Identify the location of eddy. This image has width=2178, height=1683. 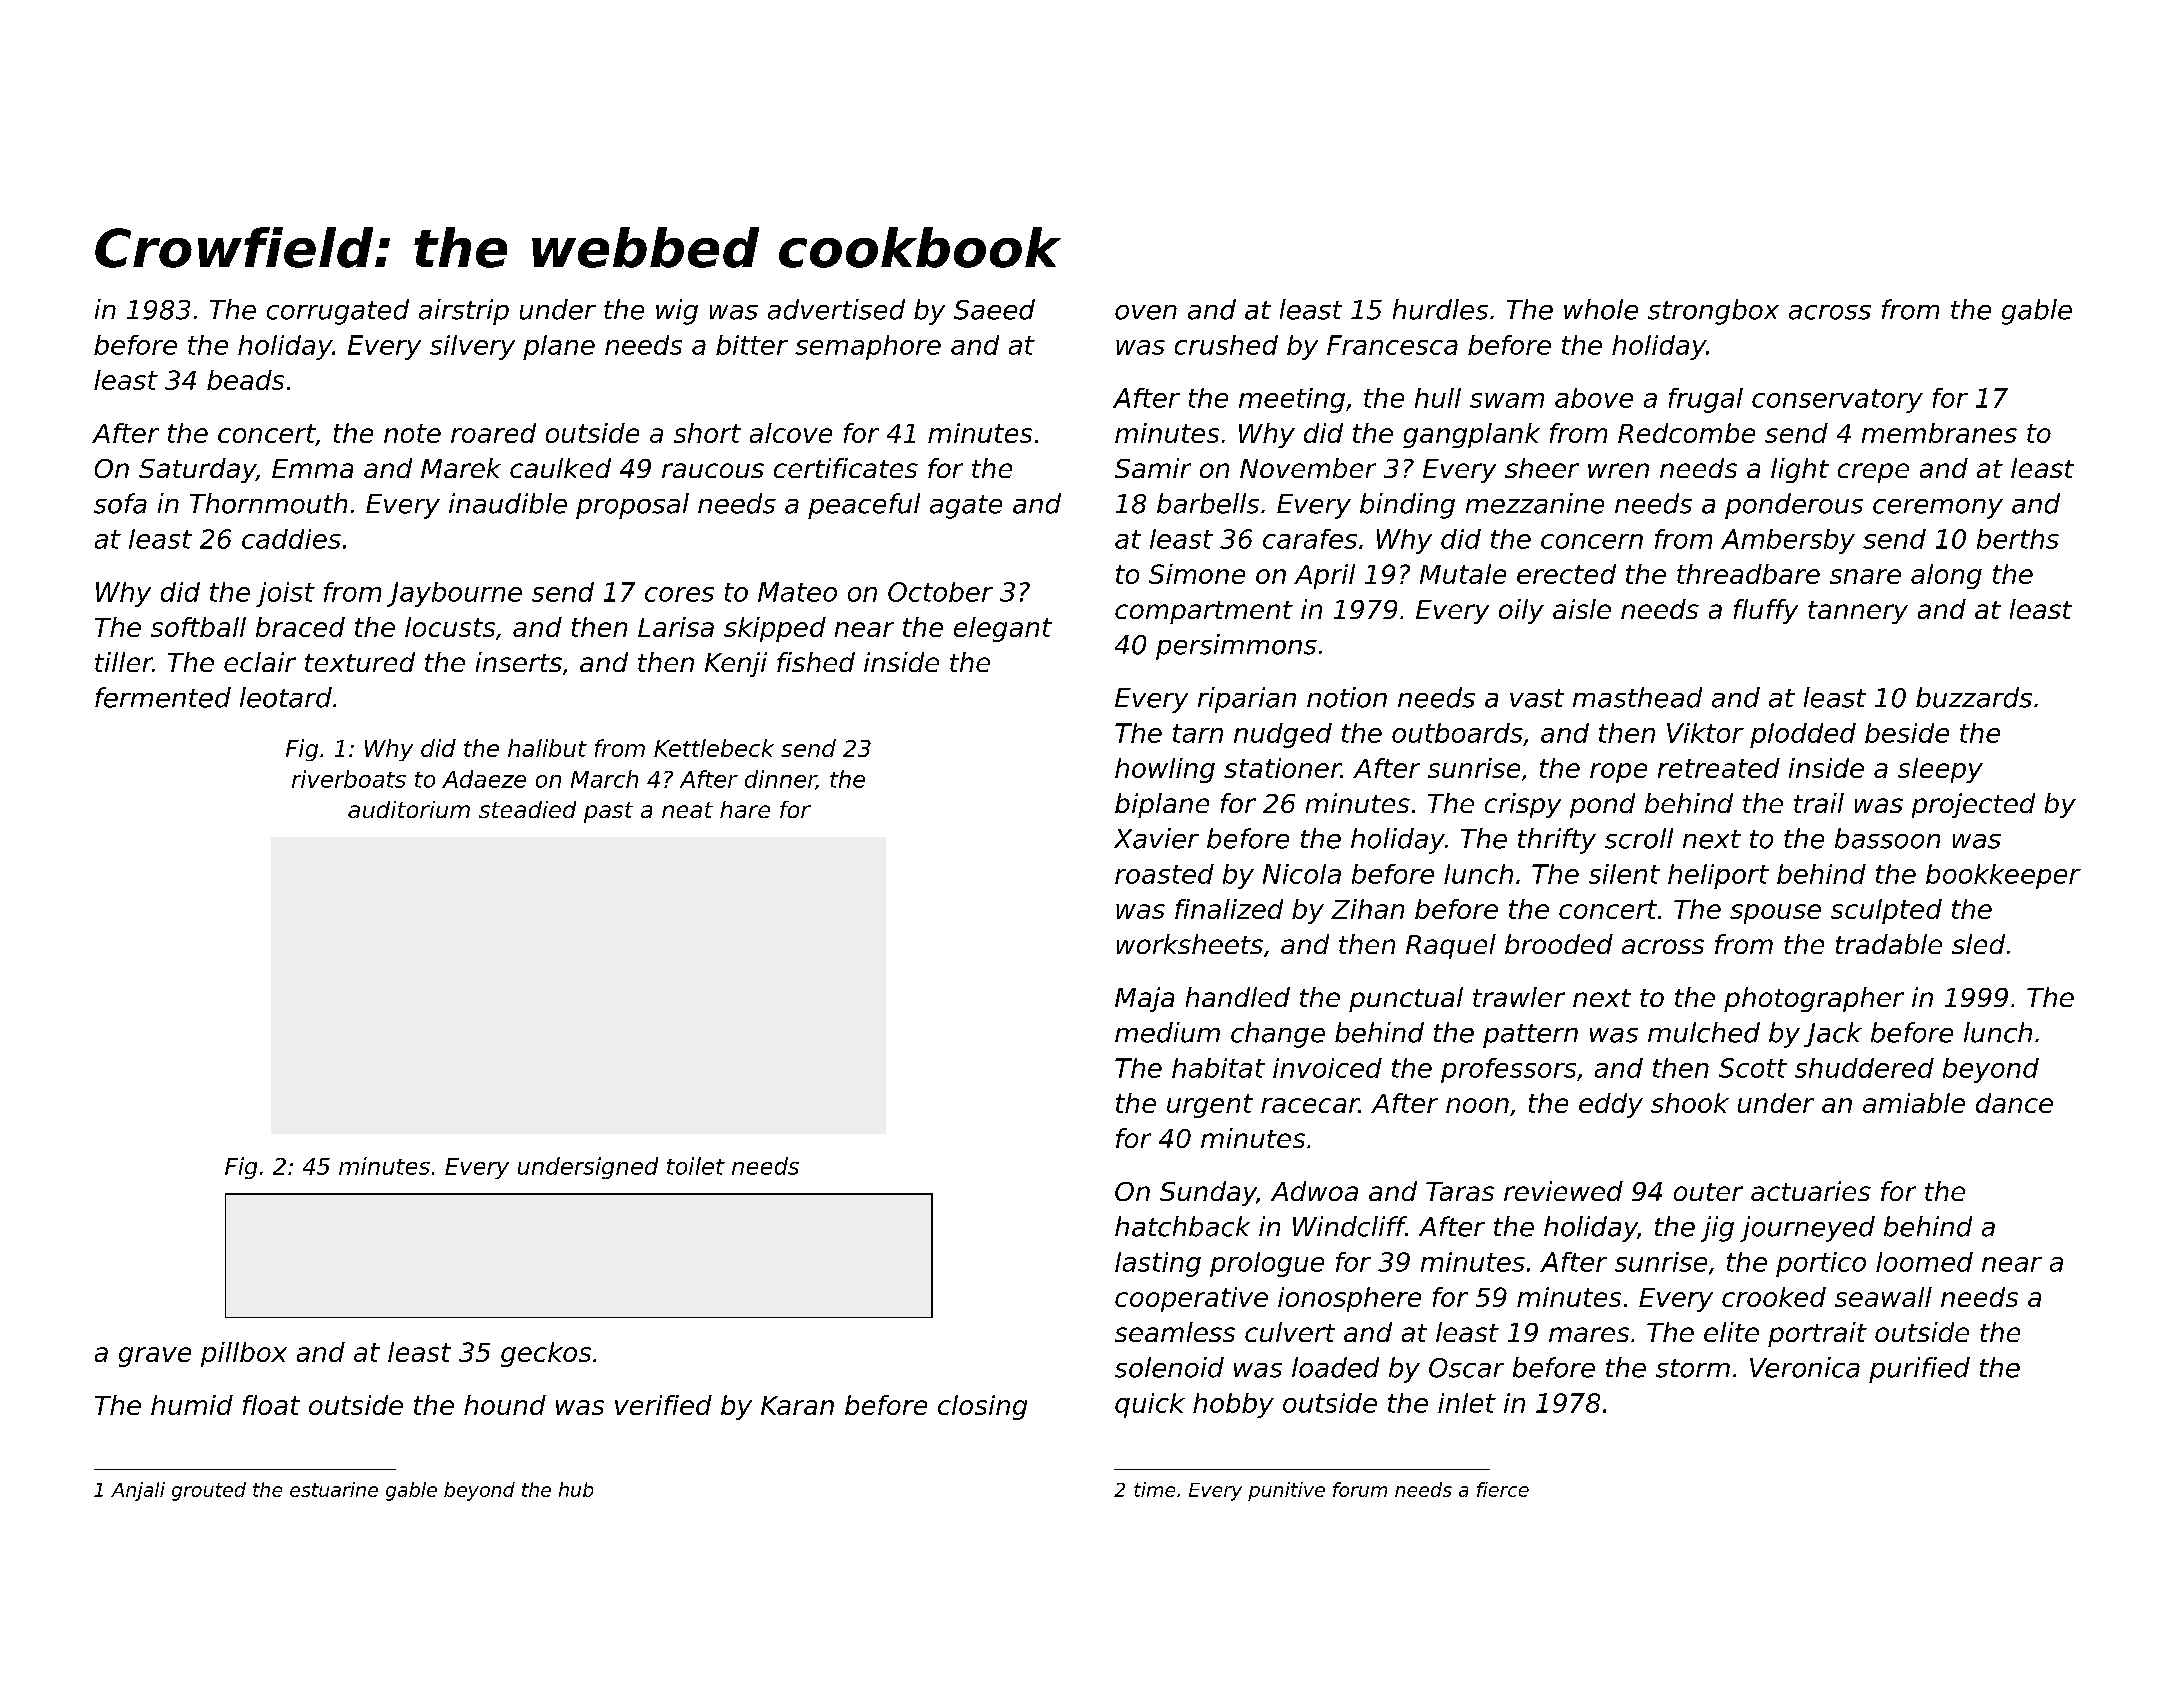
(1611, 1105).
